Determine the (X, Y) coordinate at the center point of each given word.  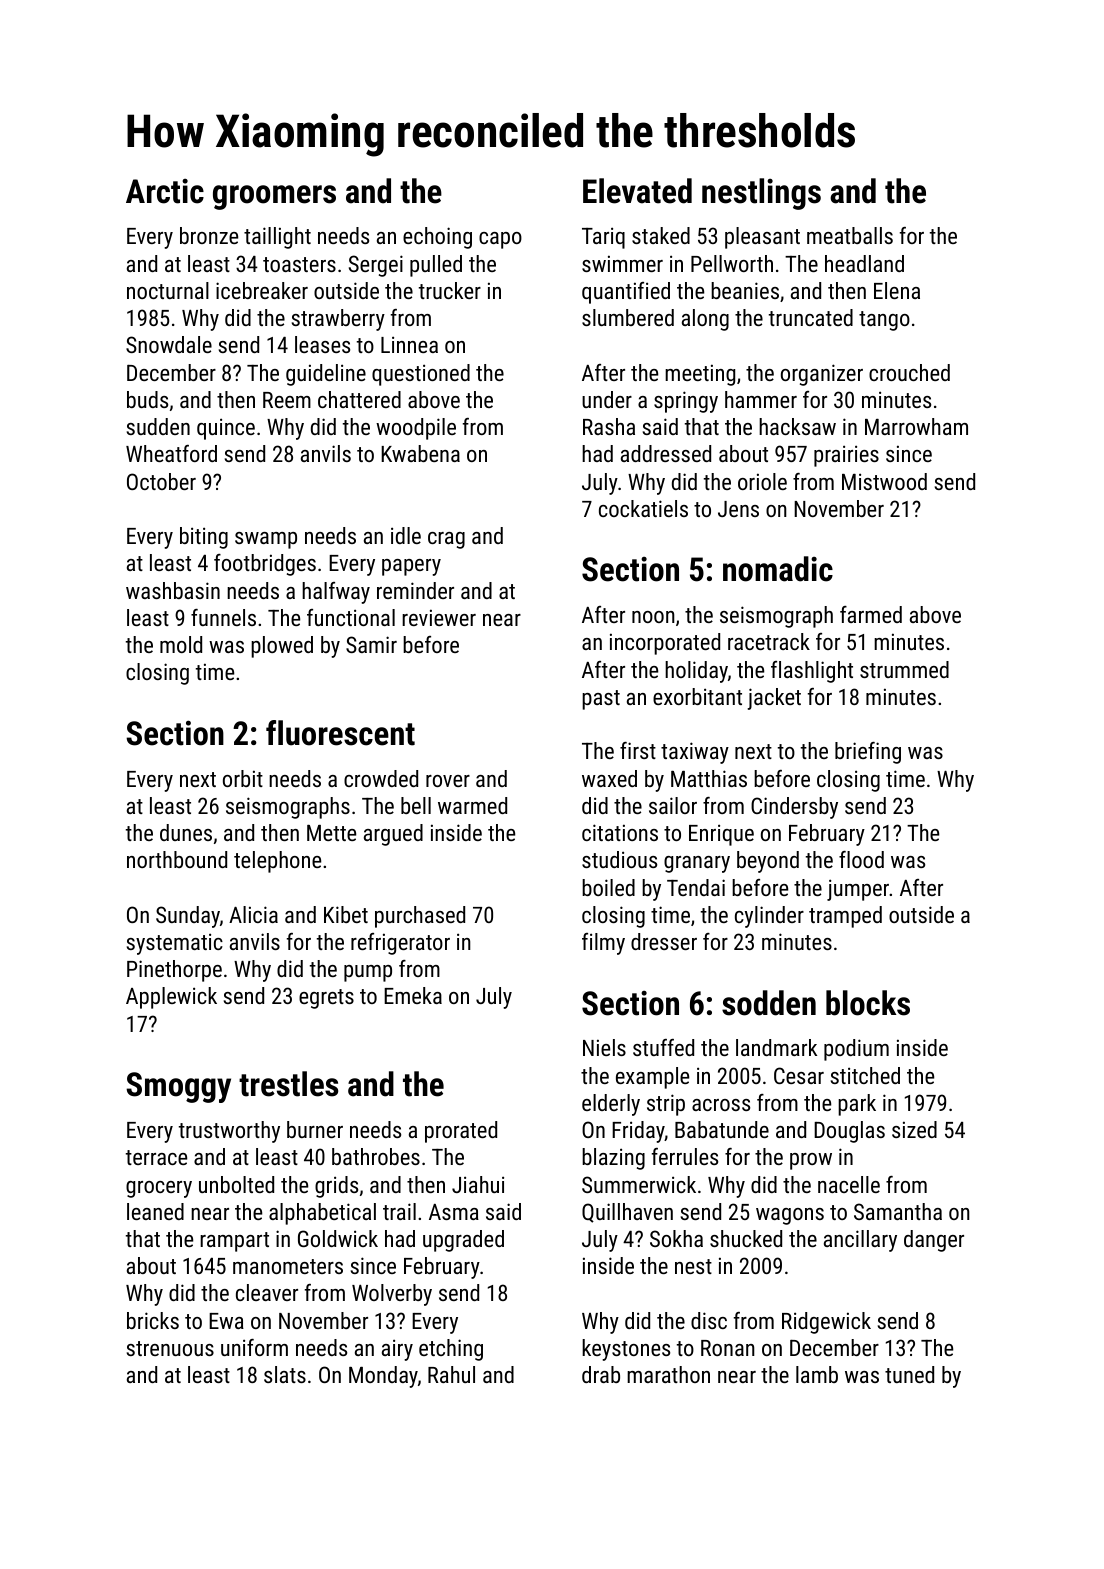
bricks (153, 1320)
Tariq (603, 238)
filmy (603, 944)
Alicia (253, 914)
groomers (274, 197)
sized (914, 1129)
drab (601, 1374)
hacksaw (797, 426)
